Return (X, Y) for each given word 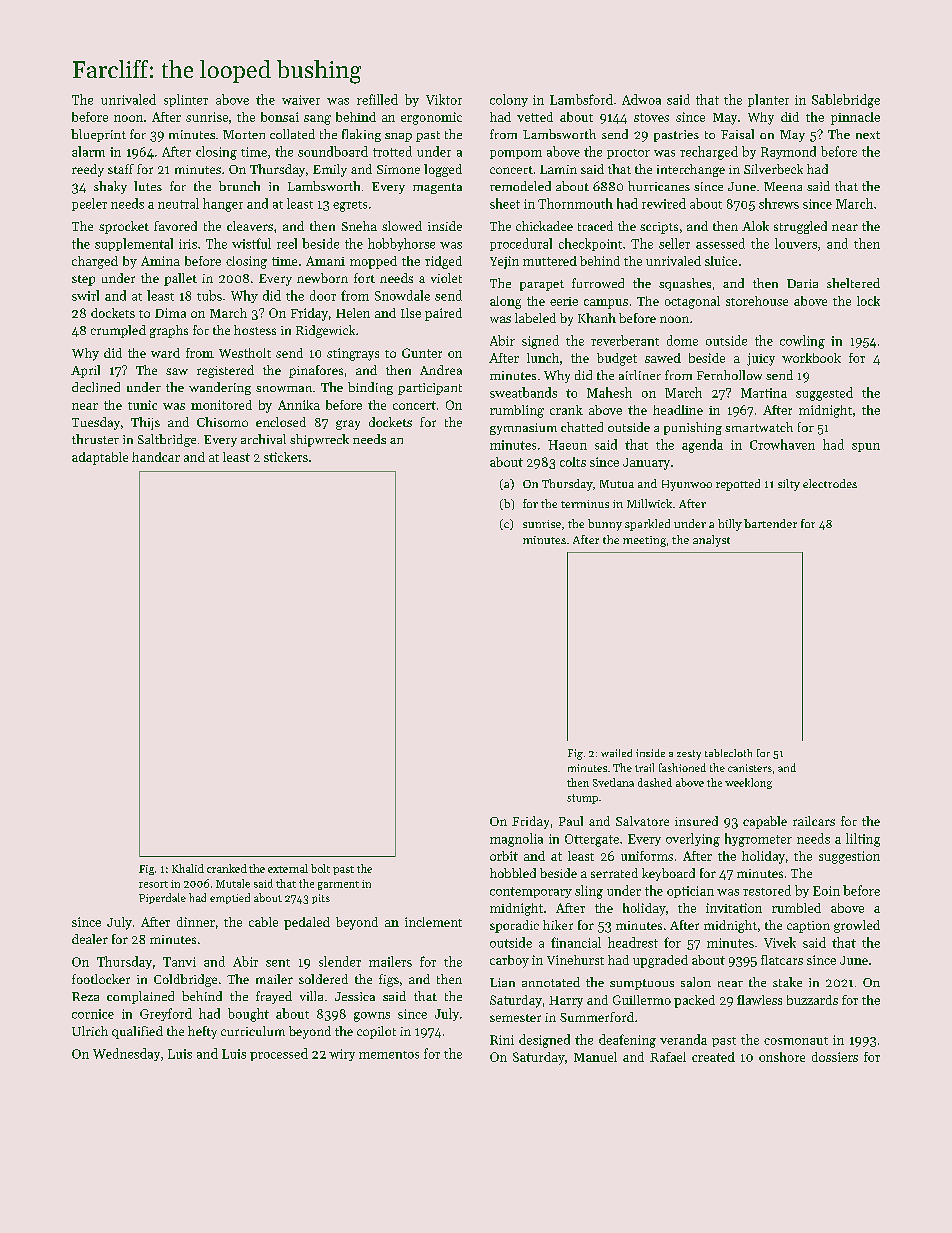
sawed (663, 358)
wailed (616, 753)
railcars (814, 821)
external (288, 868)
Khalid (188, 868)
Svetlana (613, 782)
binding (370, 388)
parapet (542, 285)
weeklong (748, 783)
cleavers (250, 226)
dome (682, 340)
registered (225, 371)
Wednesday (126, 1054)
